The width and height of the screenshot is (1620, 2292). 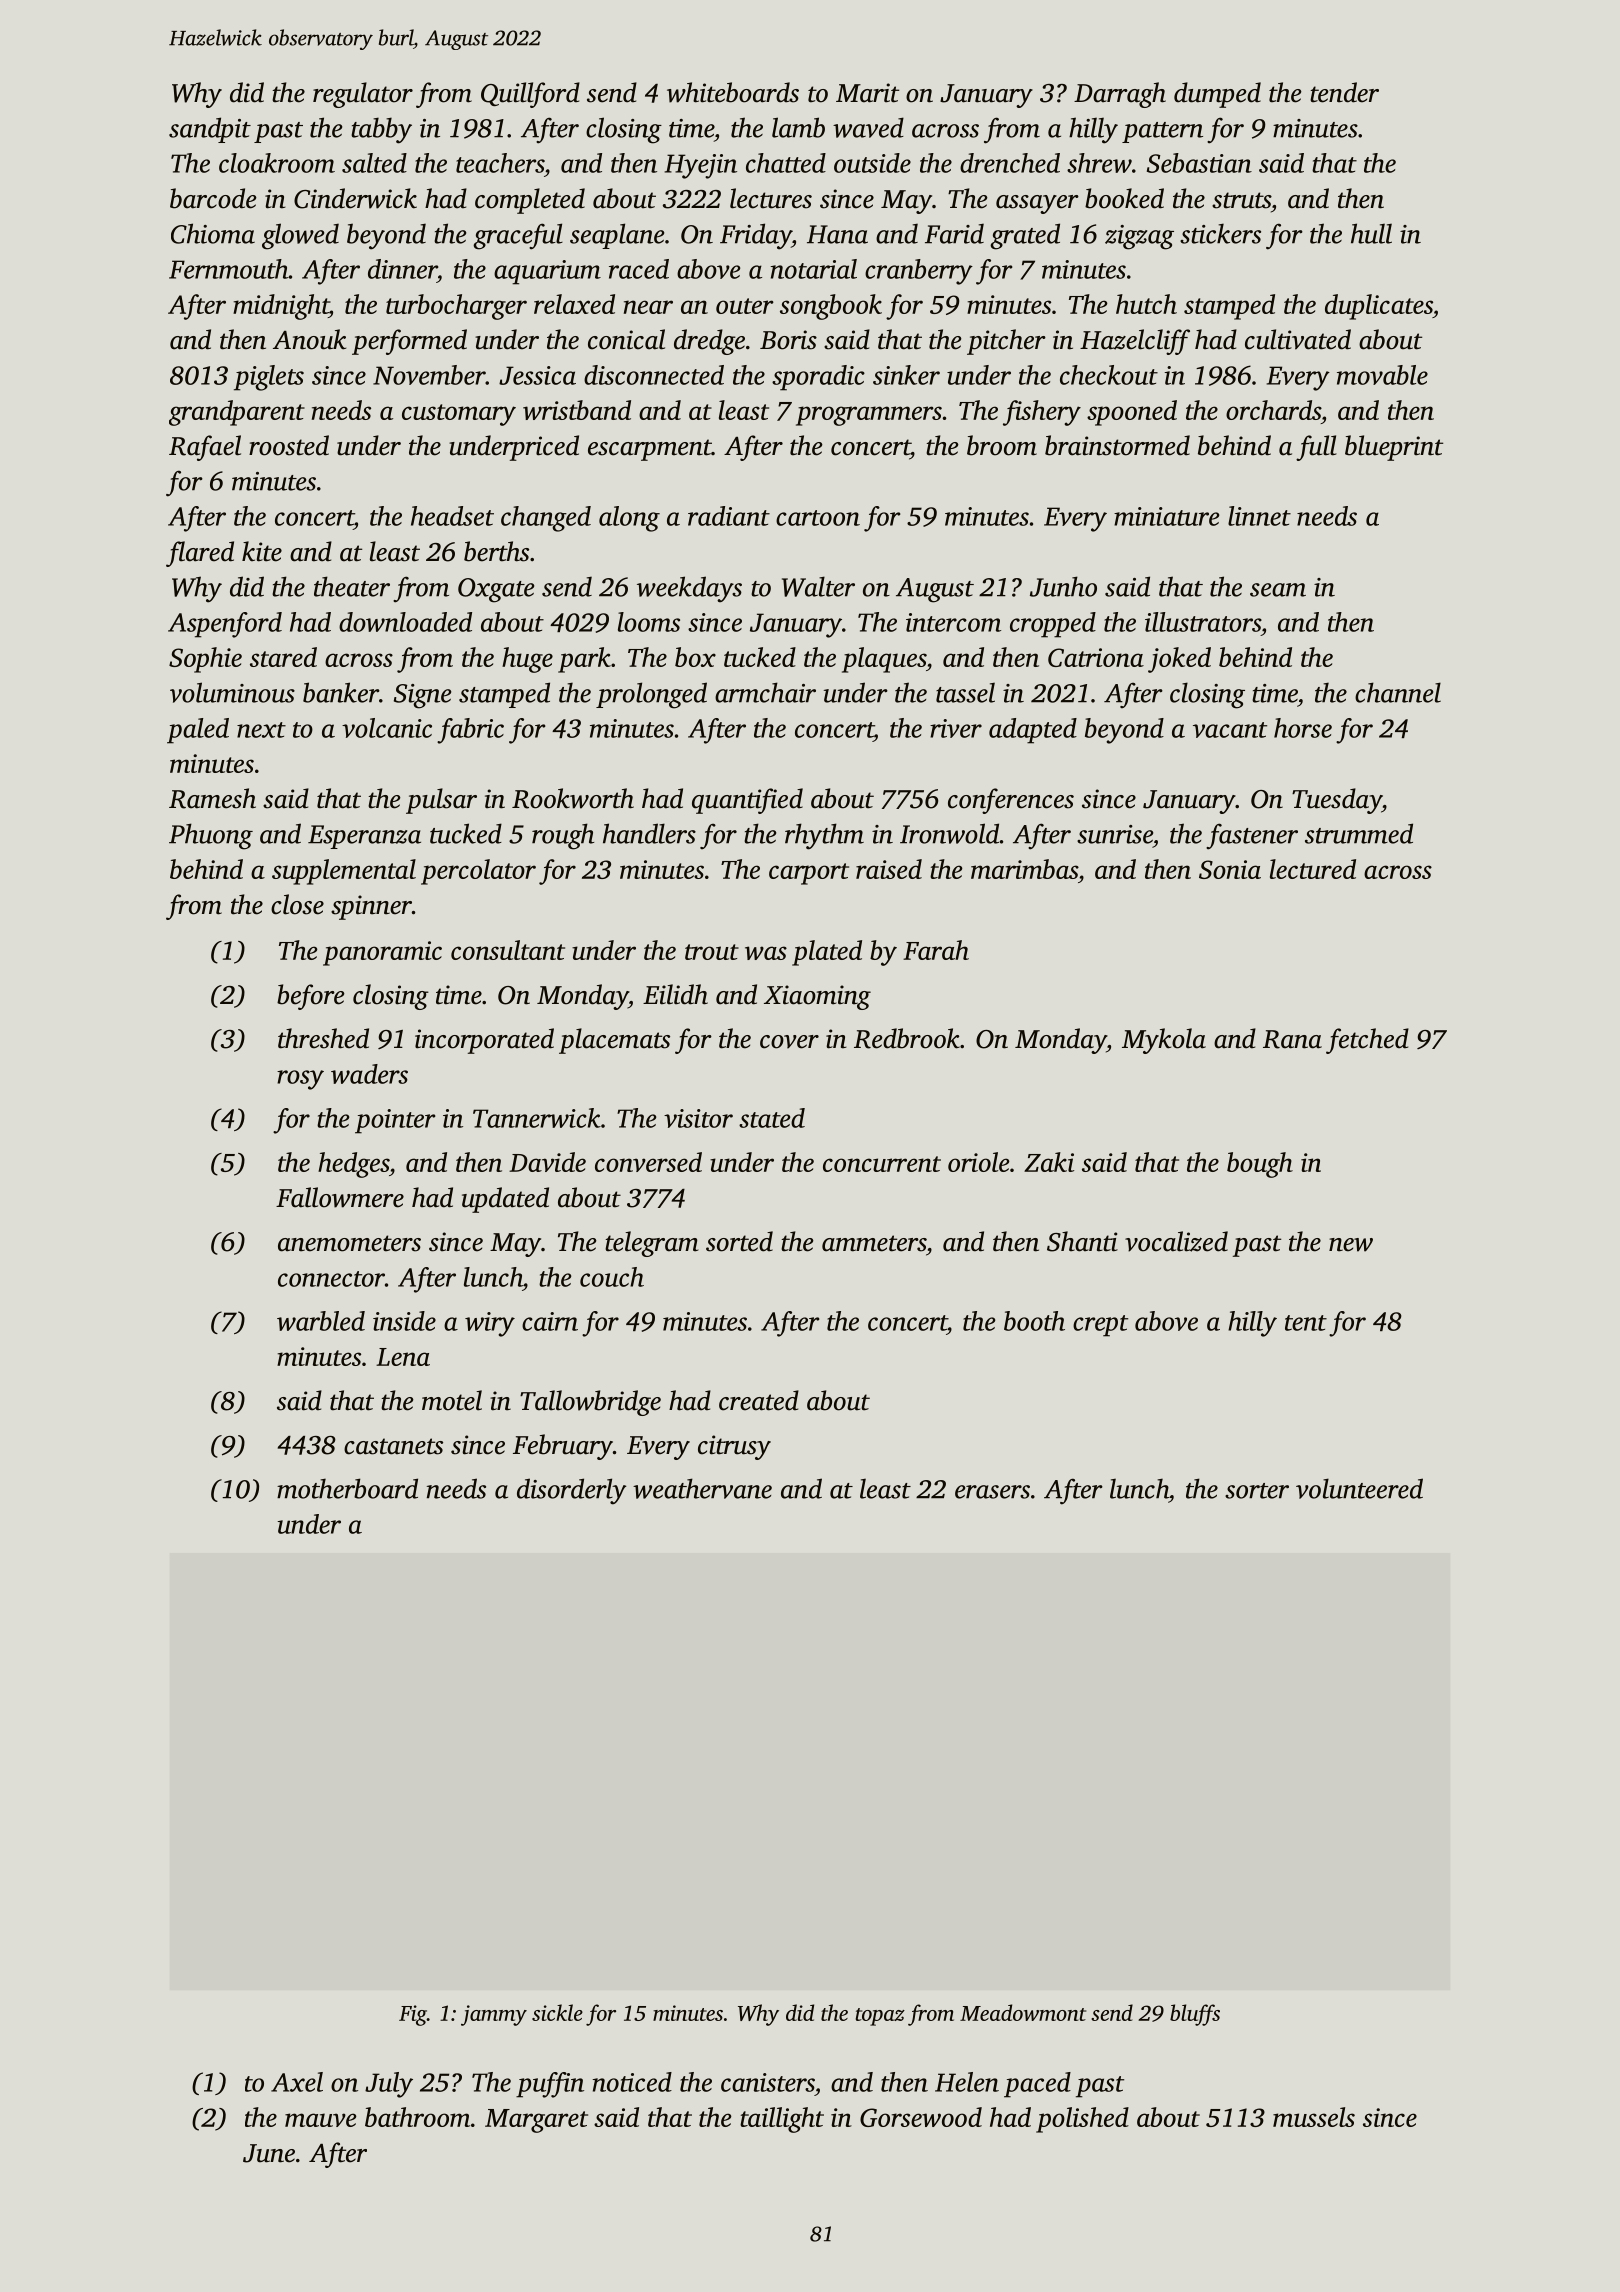 I want to click on Axel, so click(x=297, y=2082).
